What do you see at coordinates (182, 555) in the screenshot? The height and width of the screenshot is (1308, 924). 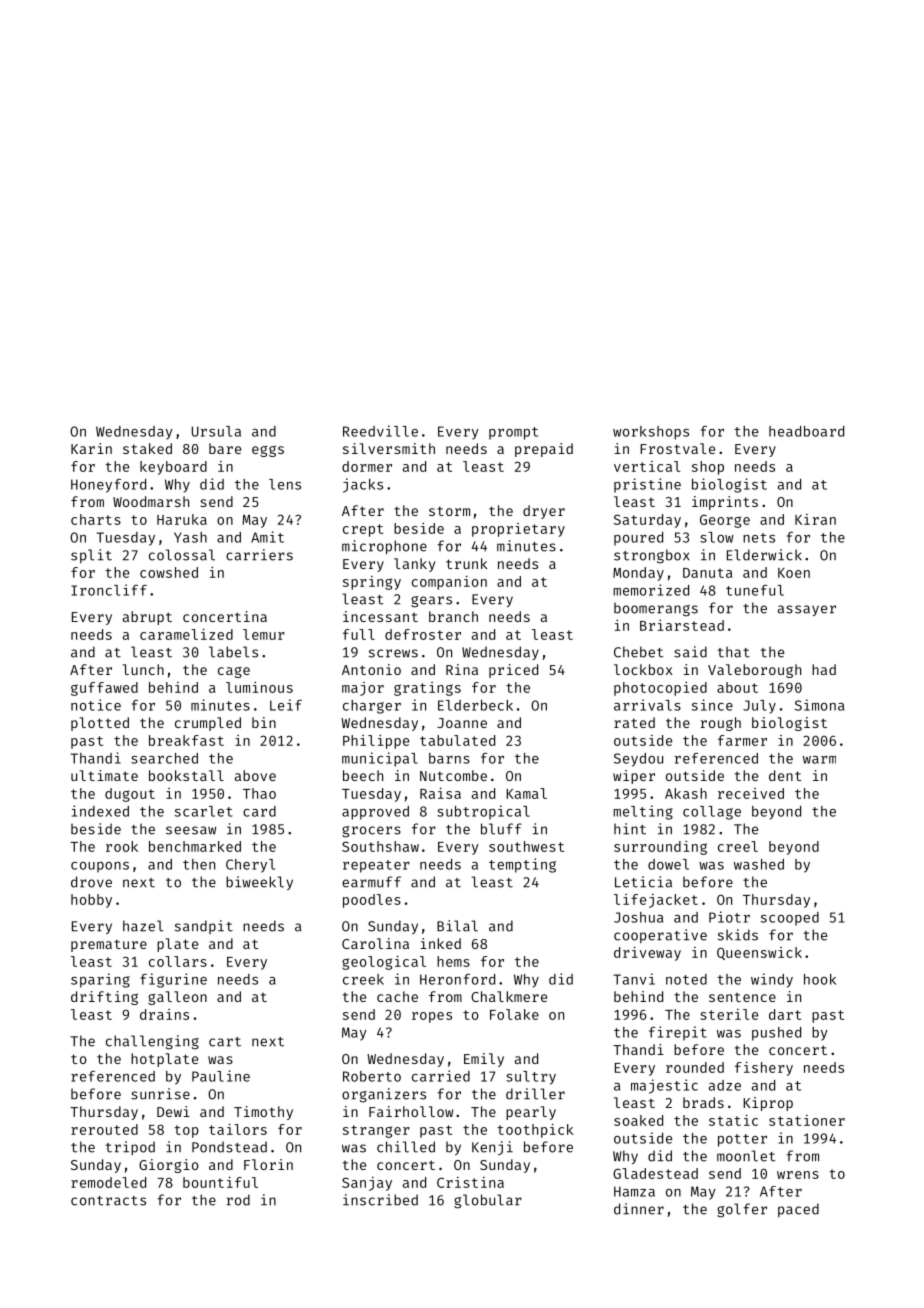 I see `colossal` at bounding box center [182, 555].
